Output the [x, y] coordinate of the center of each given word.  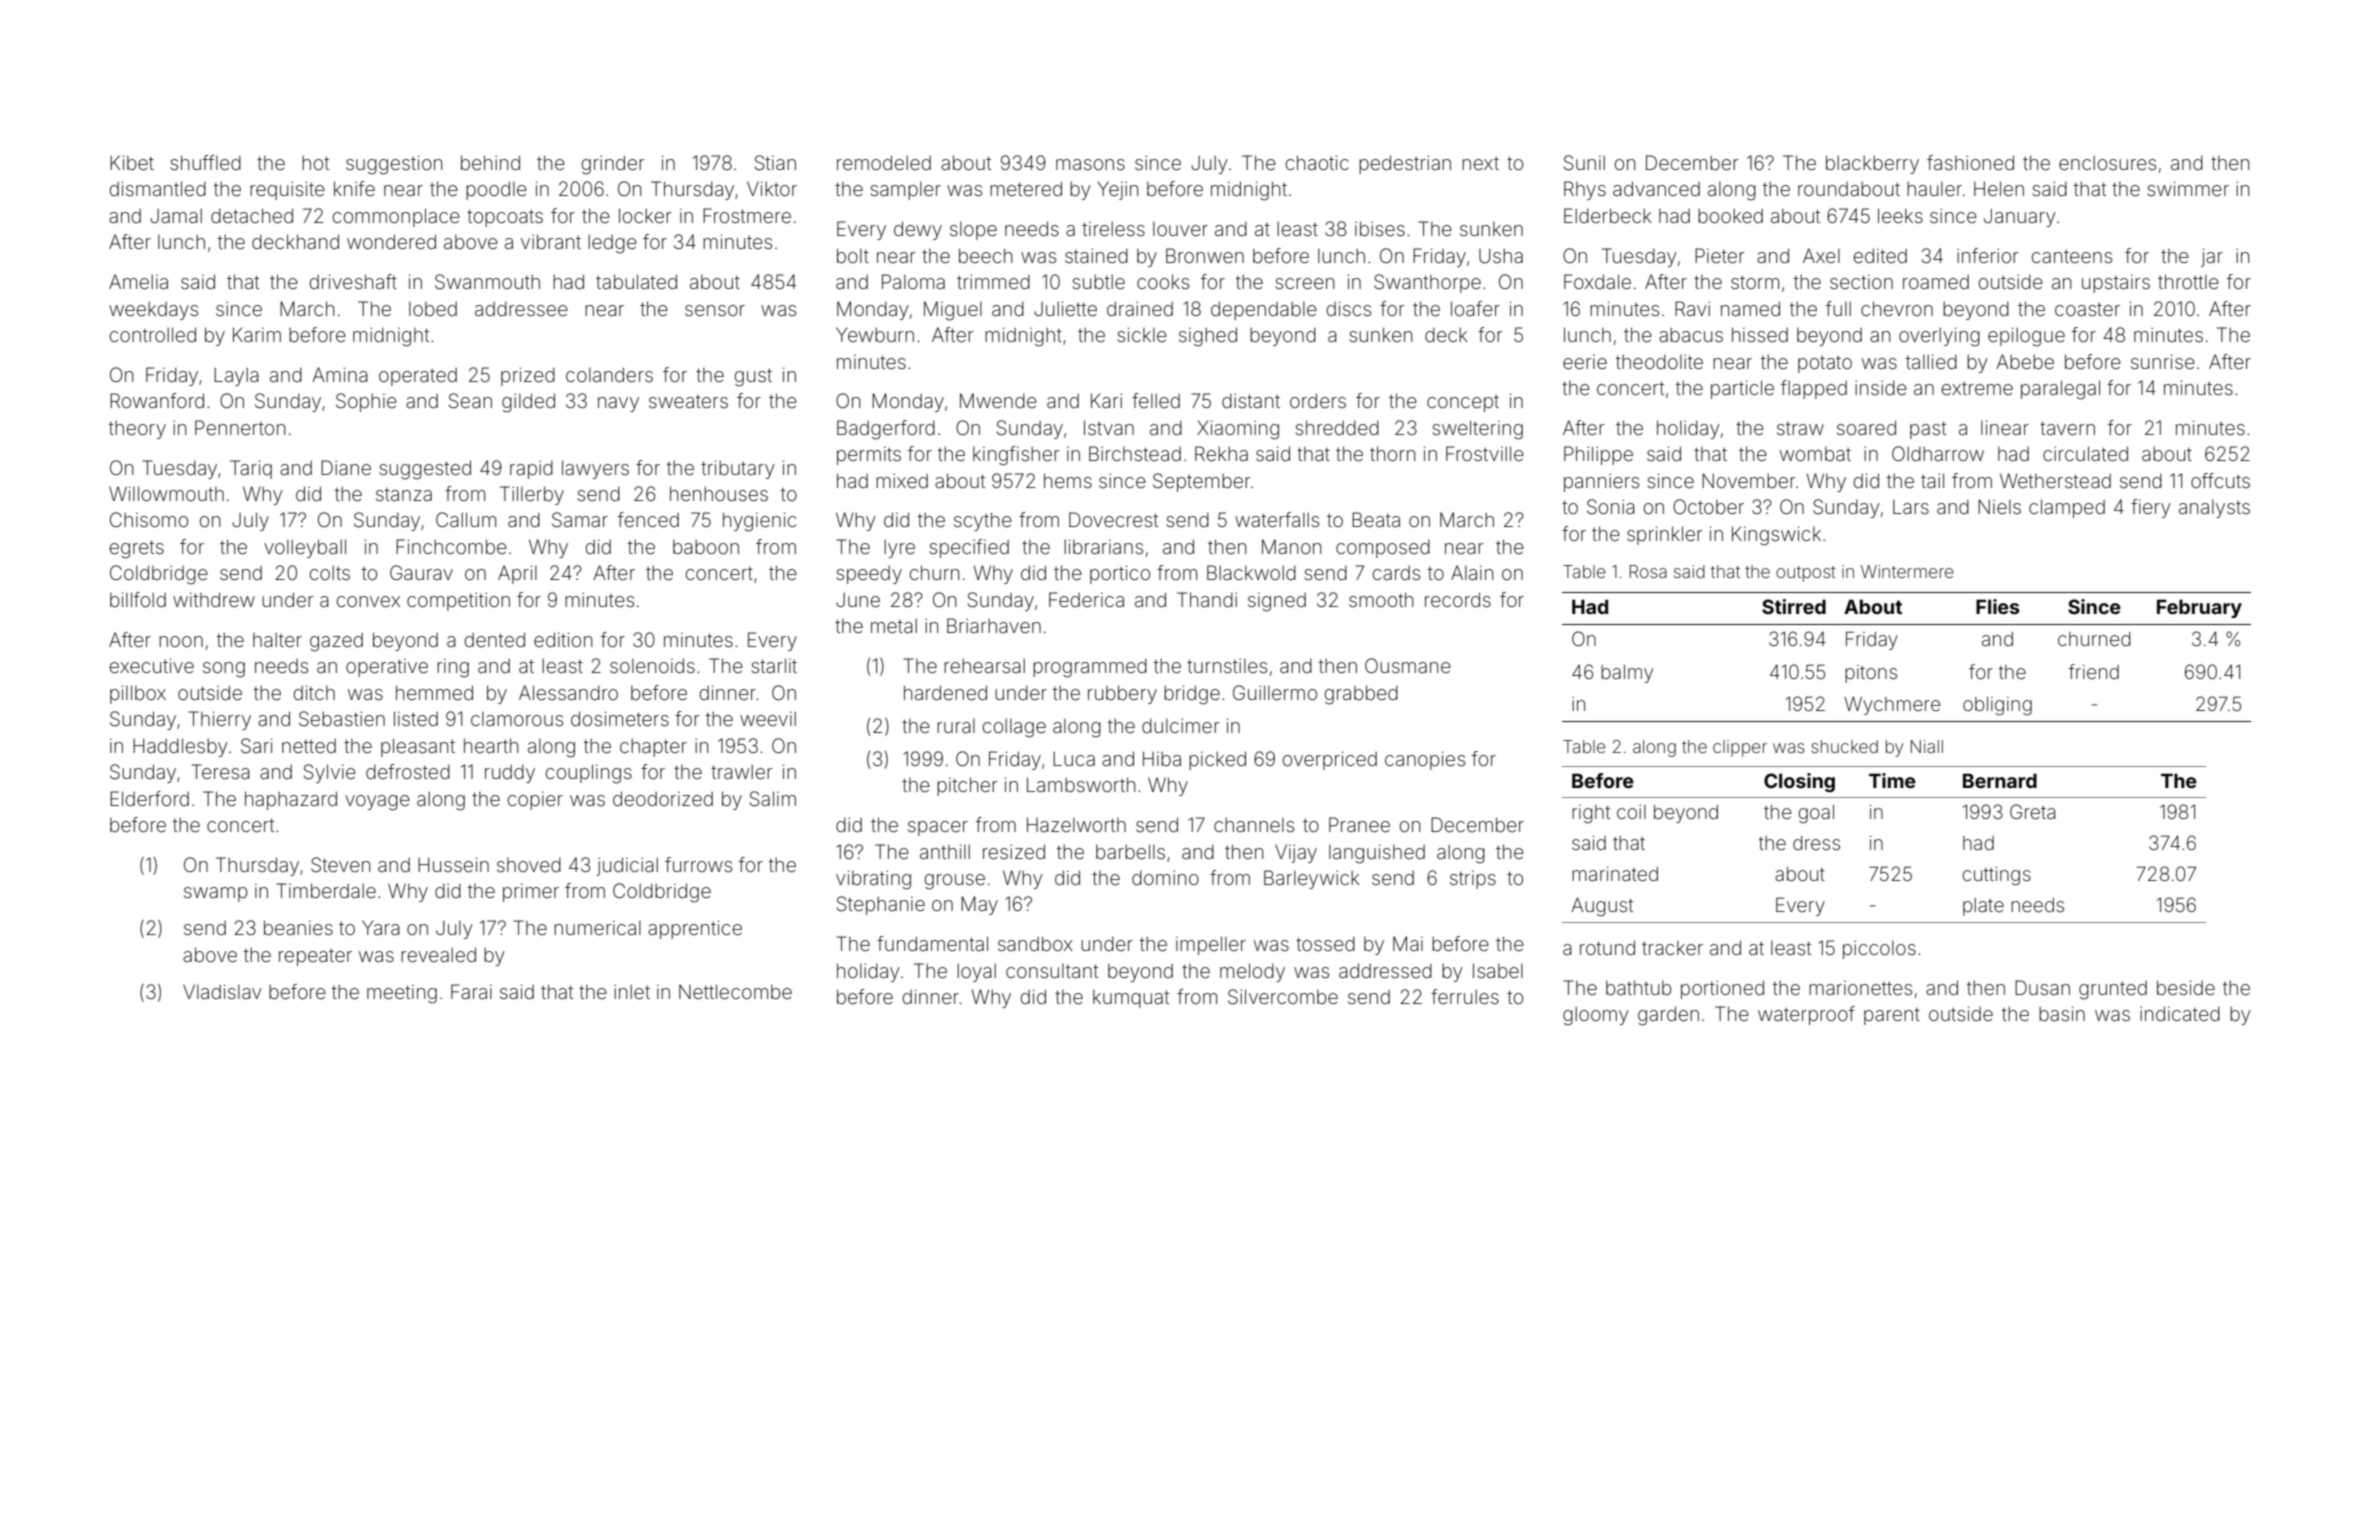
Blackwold [1251, 572]
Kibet [132, 162]
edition [563, 639]
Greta [2032, 811]
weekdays [153, 310]
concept [1463, 403]
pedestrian [1405, 164]
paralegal [2060, 390]
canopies [1425, 760]
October [1708, 506]
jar [2212, 257]
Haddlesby [180, 747]
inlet [632, 991]
